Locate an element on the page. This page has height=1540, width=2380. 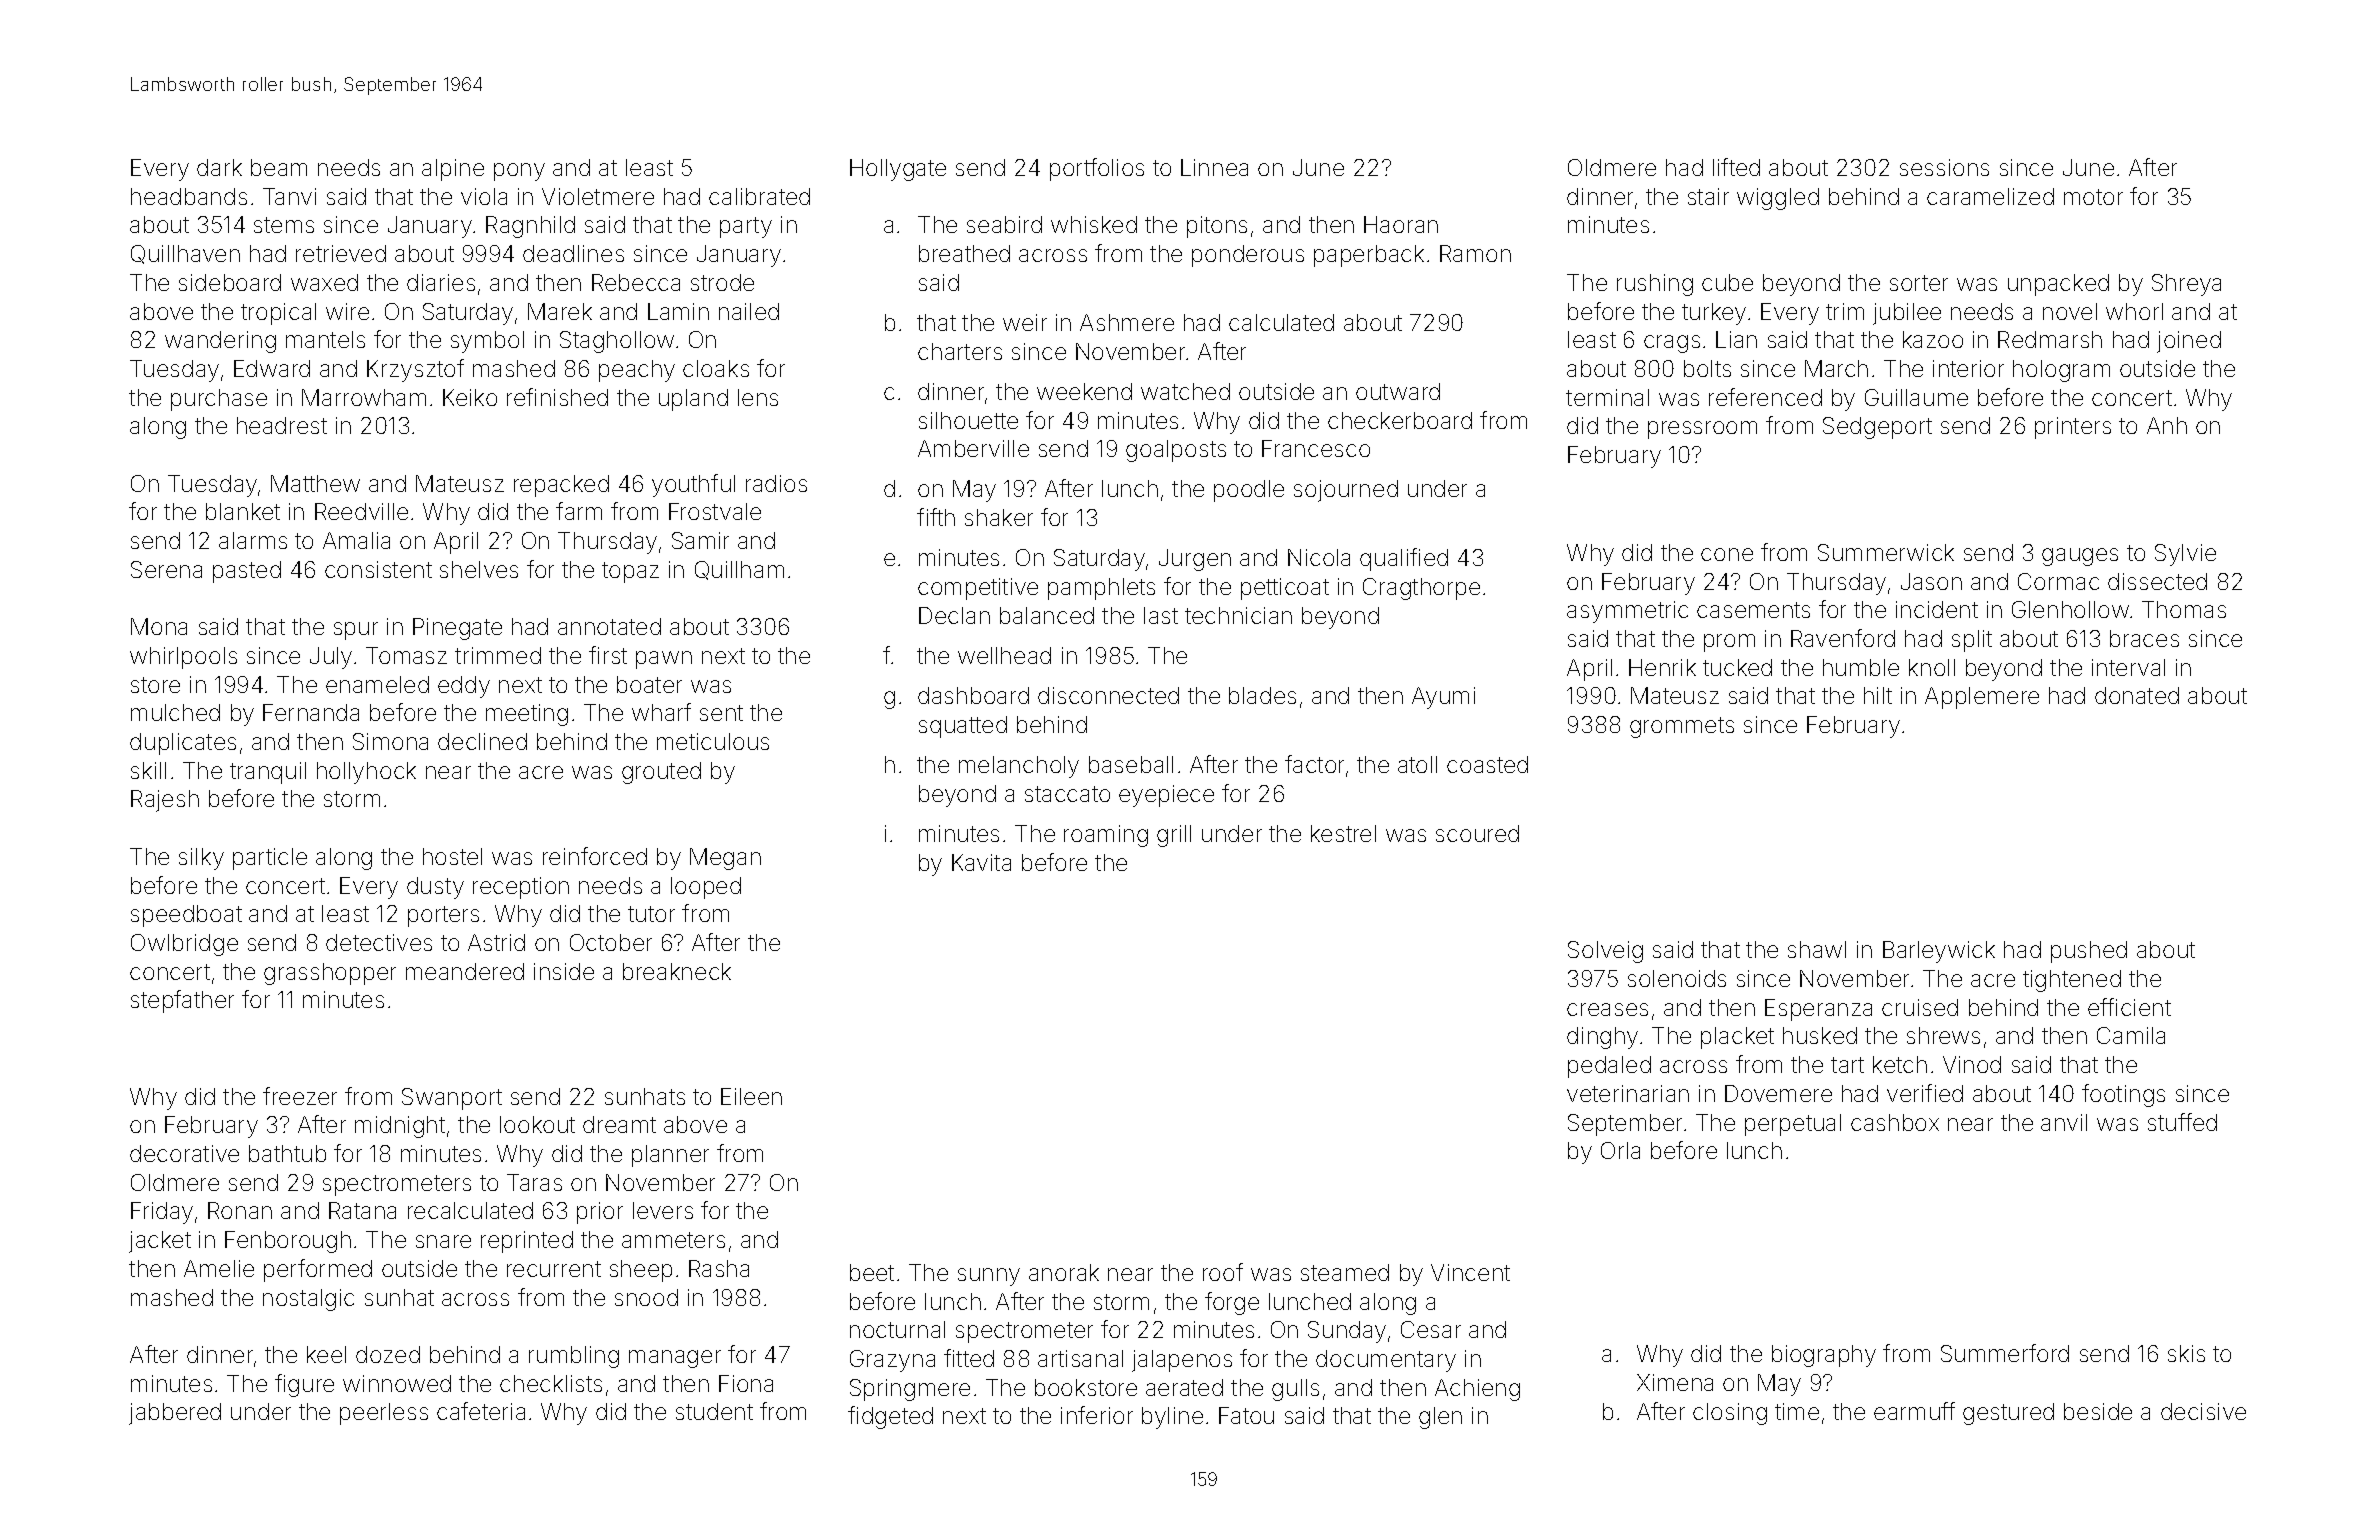
decisive is located at coordinates (2203, 1411).
